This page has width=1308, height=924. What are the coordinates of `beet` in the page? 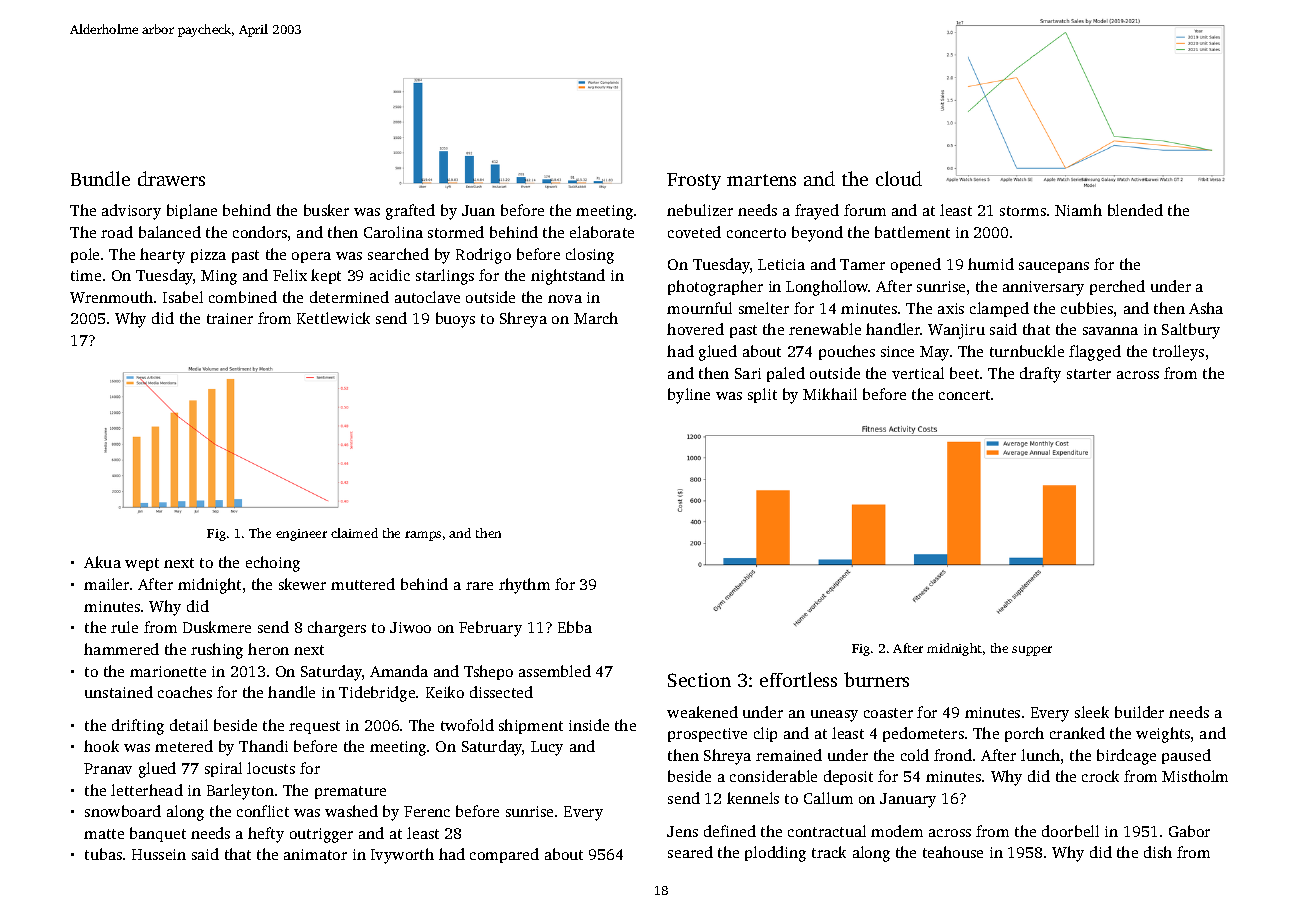 It's located at (964, 373).
